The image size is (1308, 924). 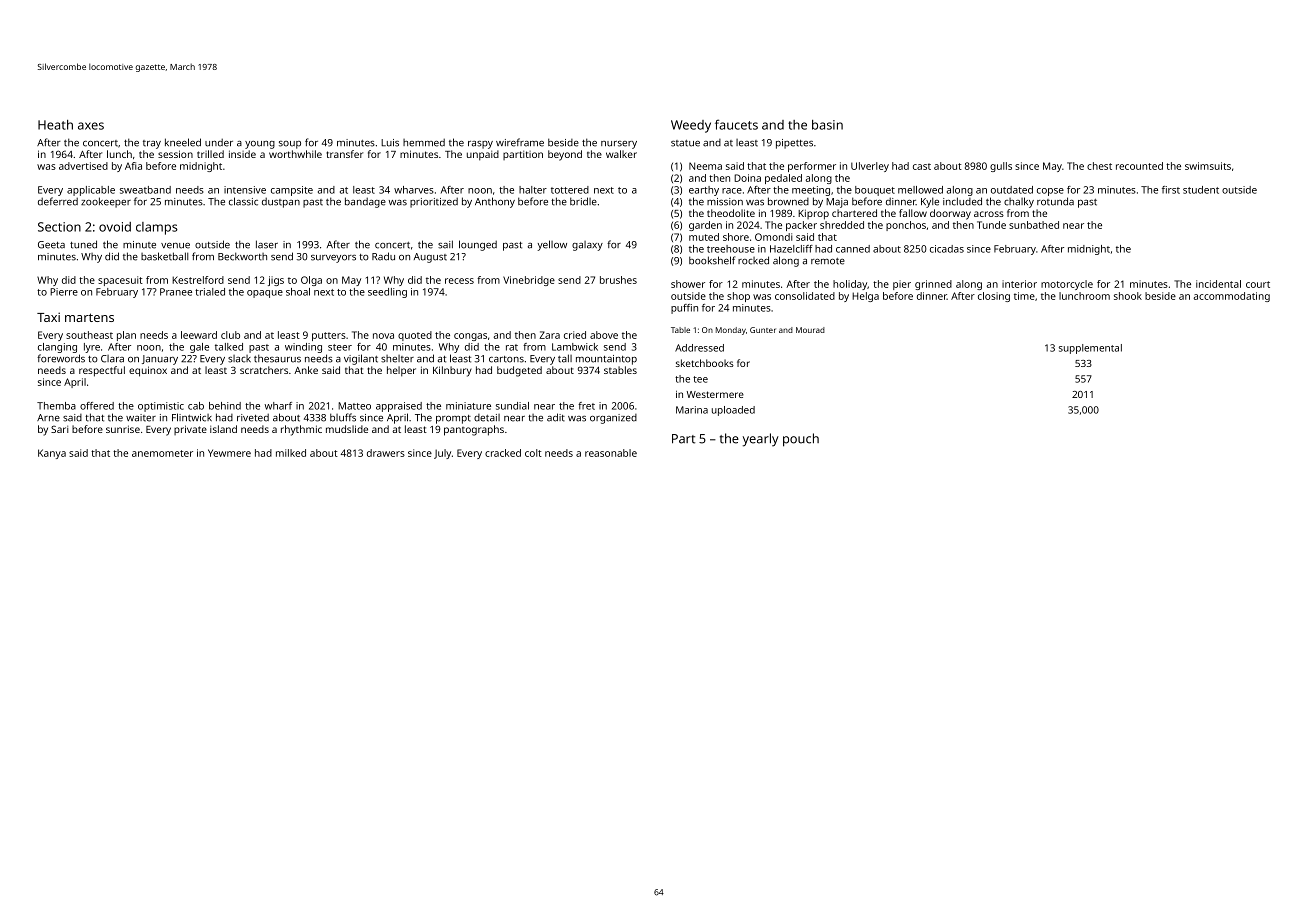 I want to click on basin, so click(x=827, y=125).
